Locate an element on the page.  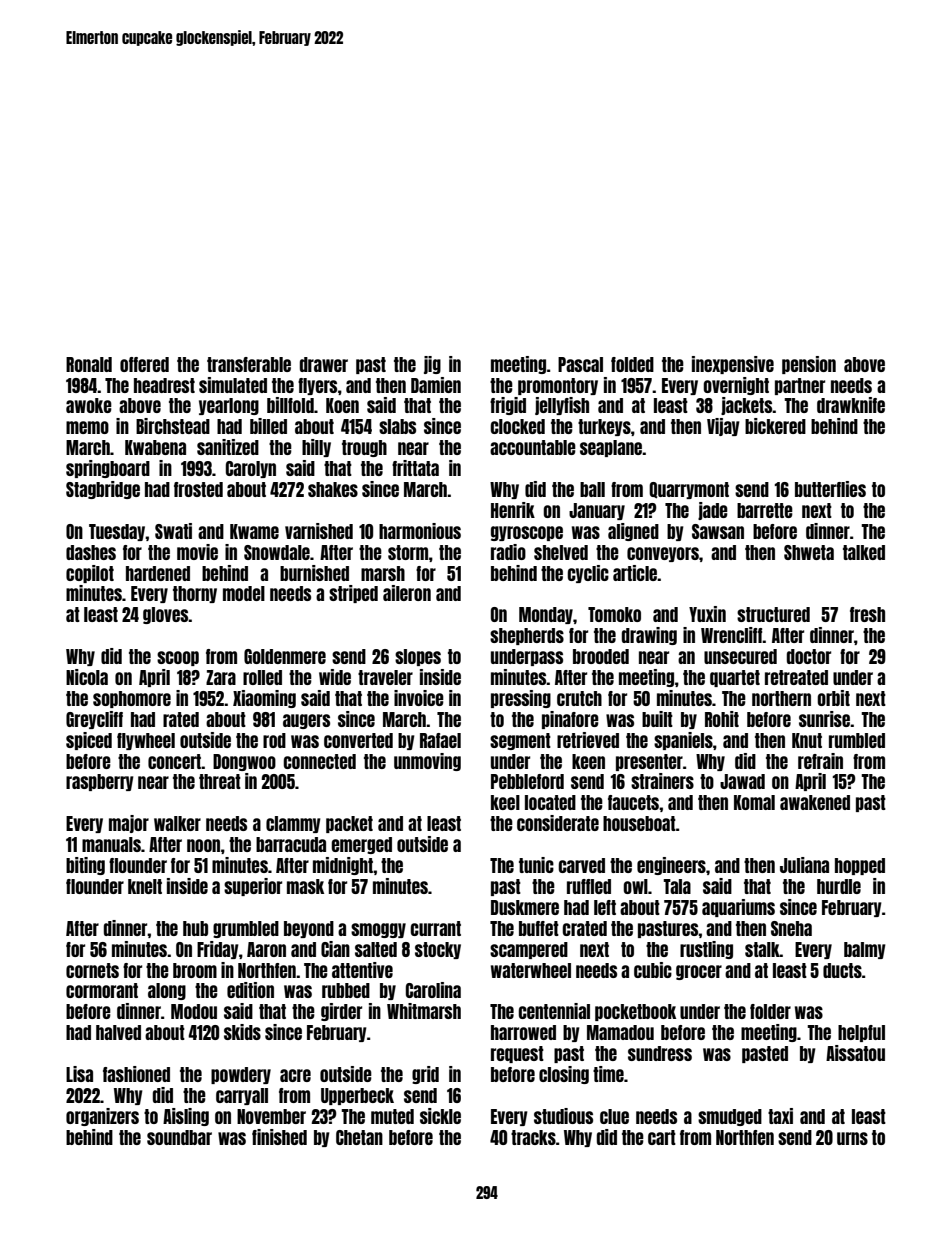
harmonious is located at coordinates (420, 531).
